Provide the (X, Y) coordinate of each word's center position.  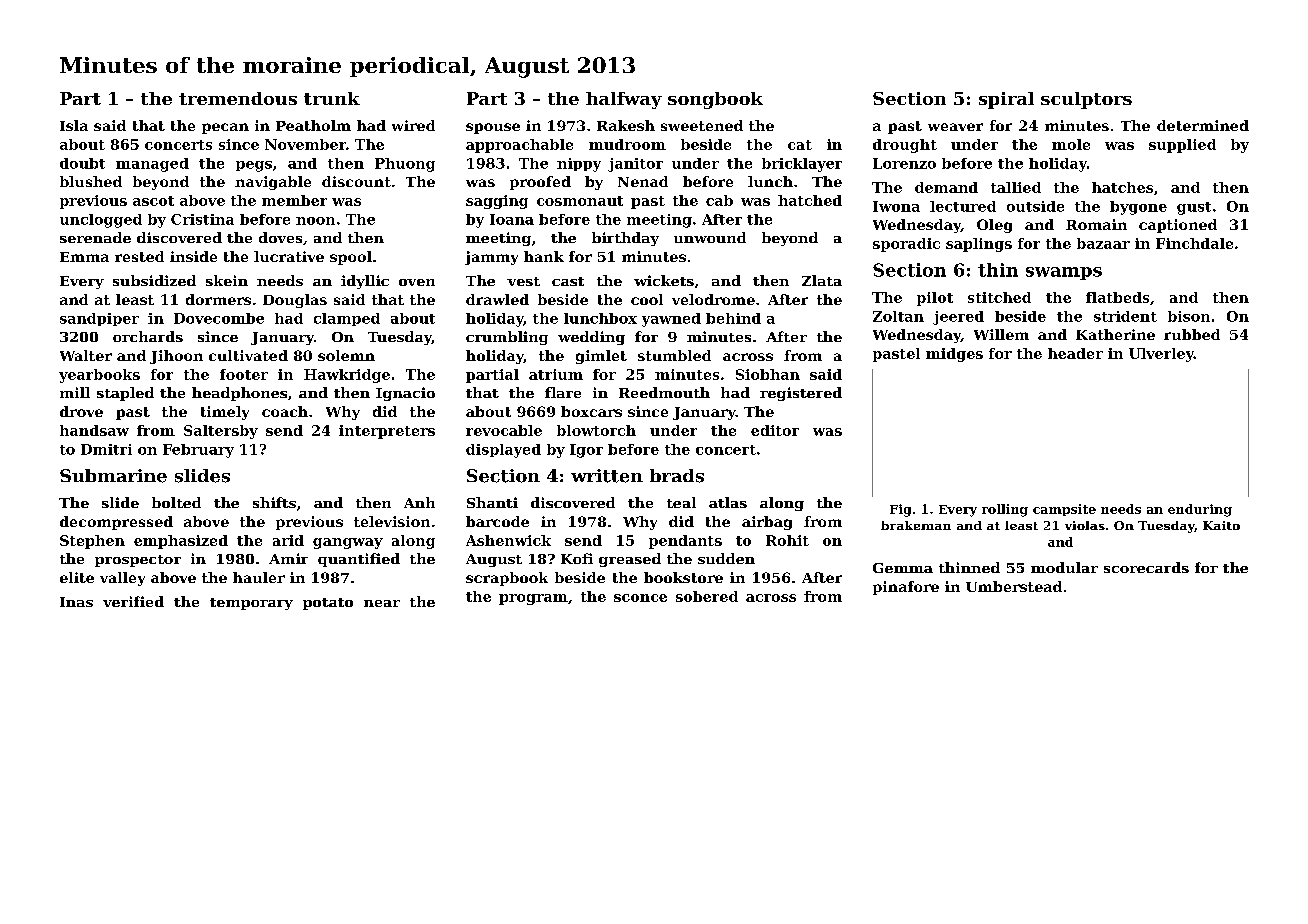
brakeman (916, 525)
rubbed (1192, 334)
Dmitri (106, 449)
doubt (82, 163)
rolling (1005, 510)
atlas (728, 502)
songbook (715, 100)
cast (568, 281)
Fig (900, 510)
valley (122, 579)
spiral (1006, 100)
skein (227, 280)
